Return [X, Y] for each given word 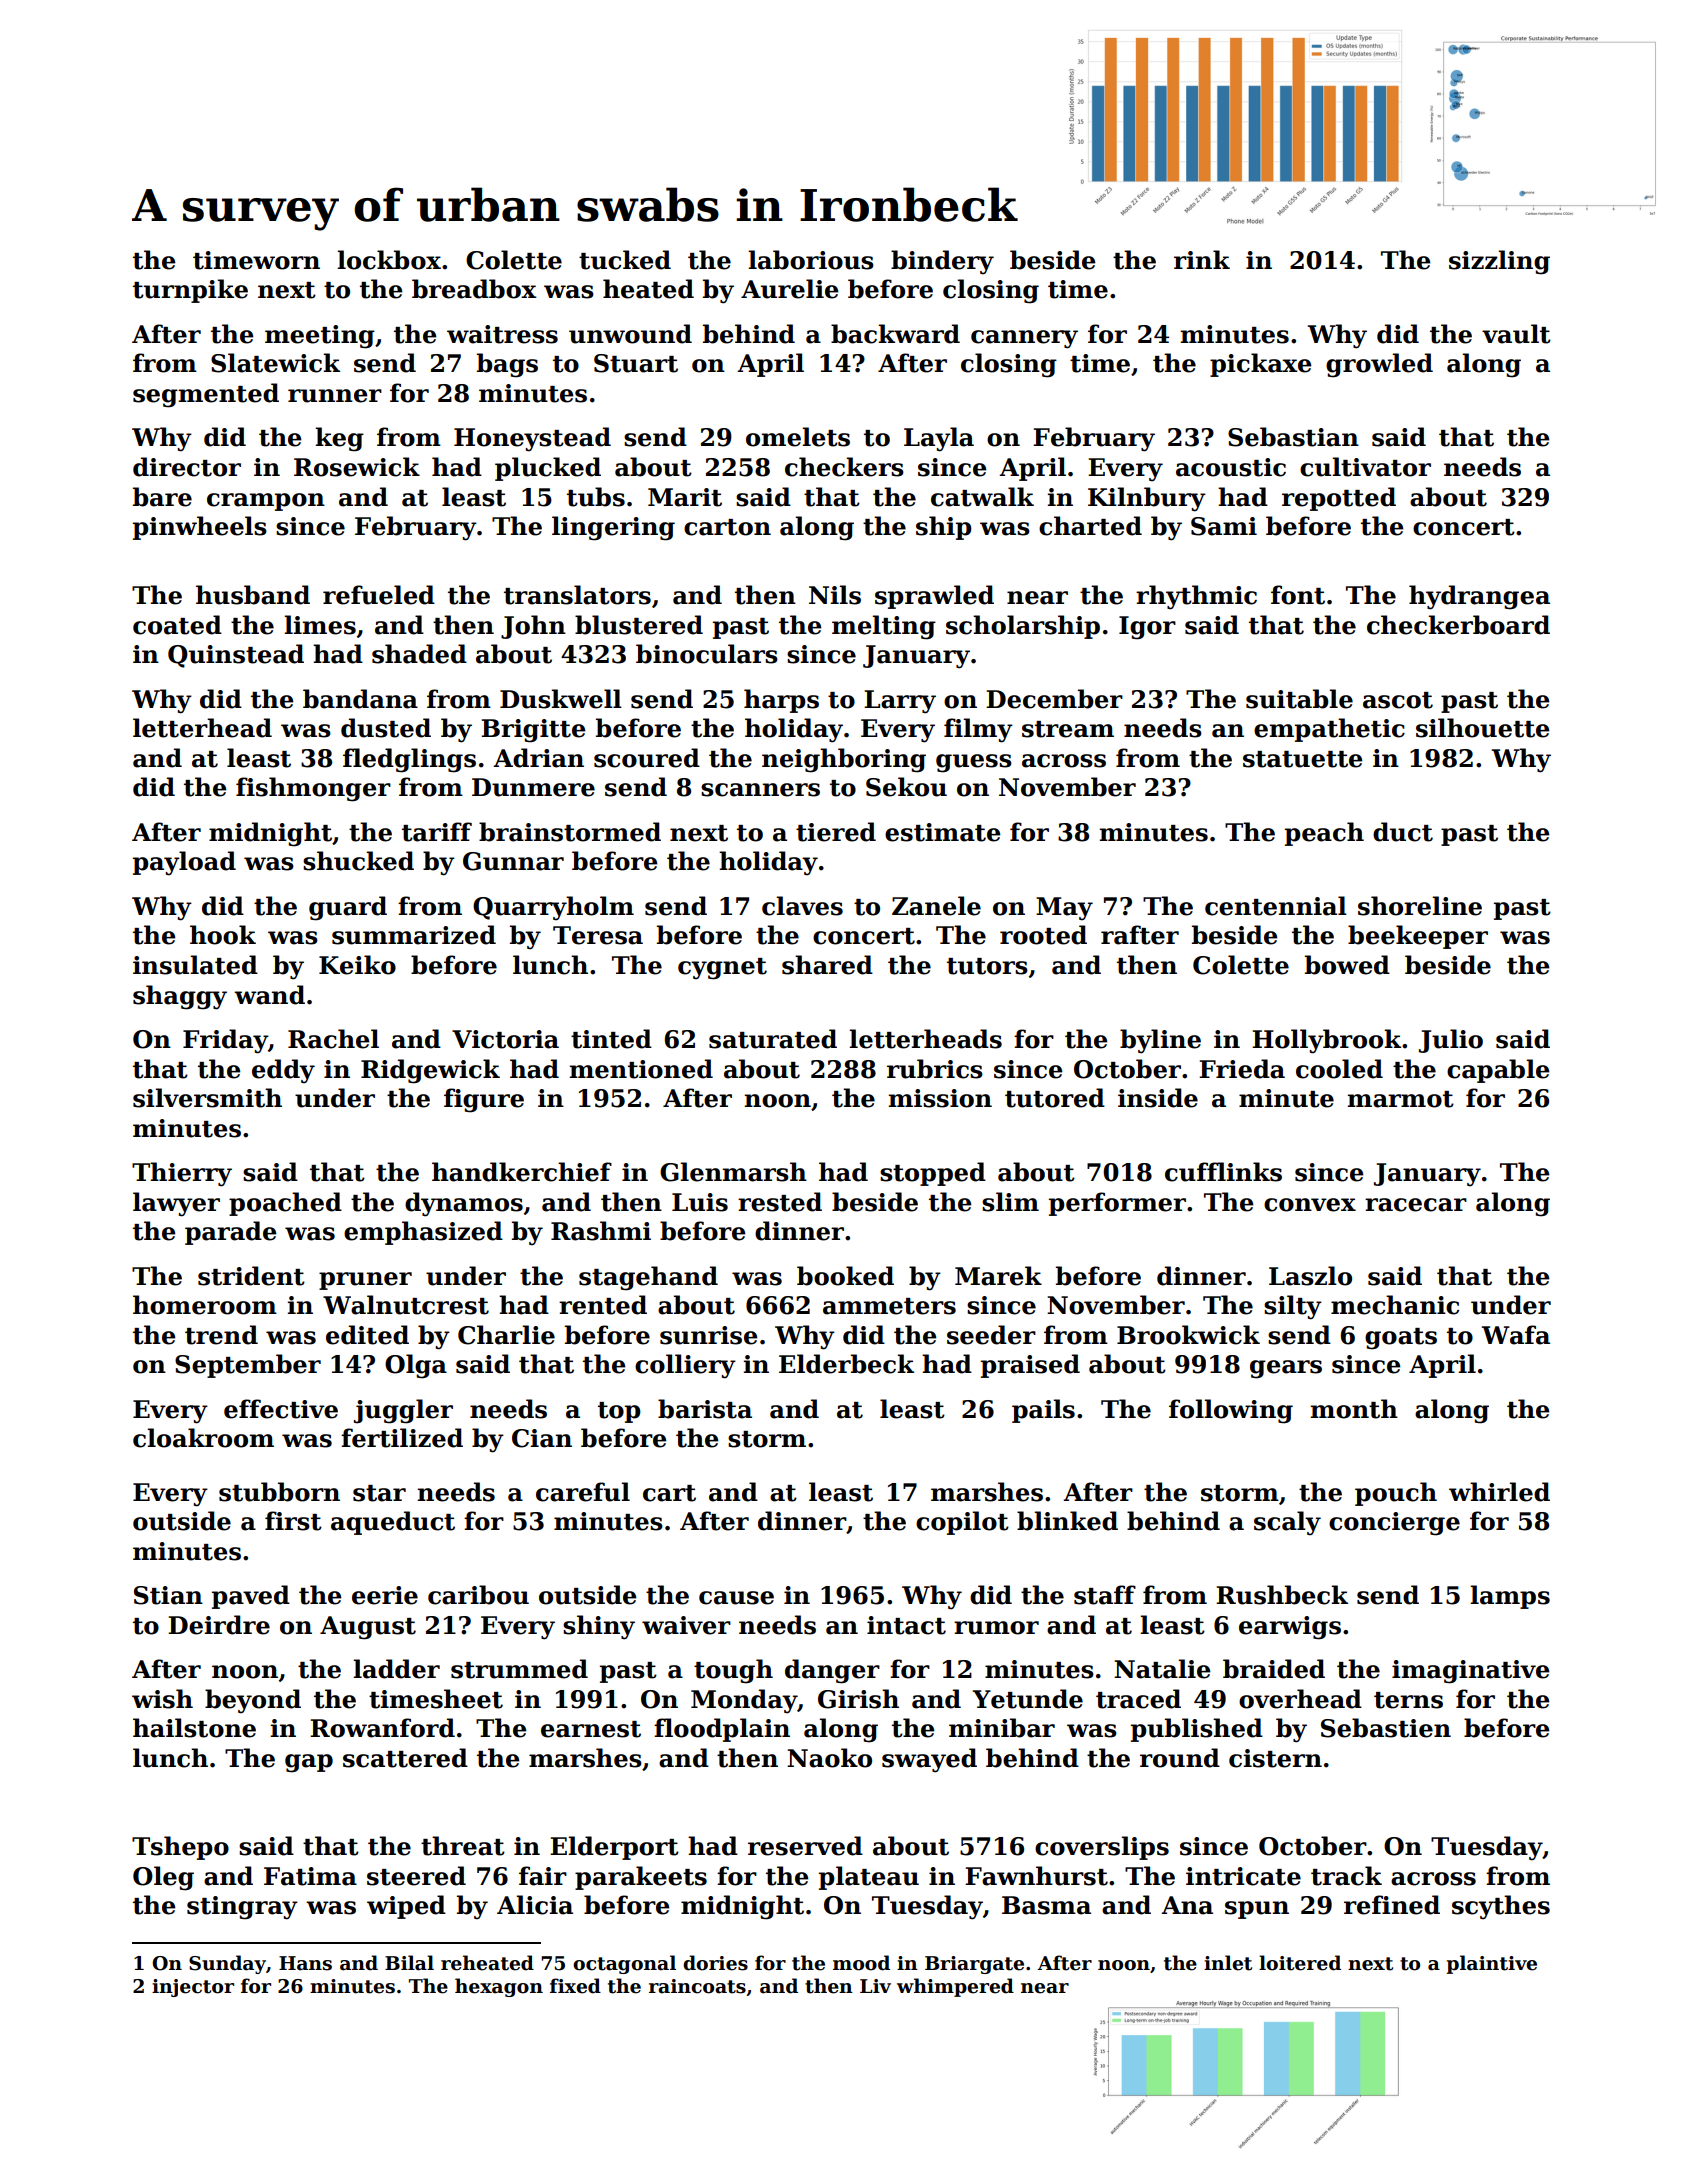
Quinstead [236, 656]
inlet [1228, 1963]
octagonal [624, 1964]
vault [1516, 334]
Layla [939, 439]
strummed [519, 1669]
